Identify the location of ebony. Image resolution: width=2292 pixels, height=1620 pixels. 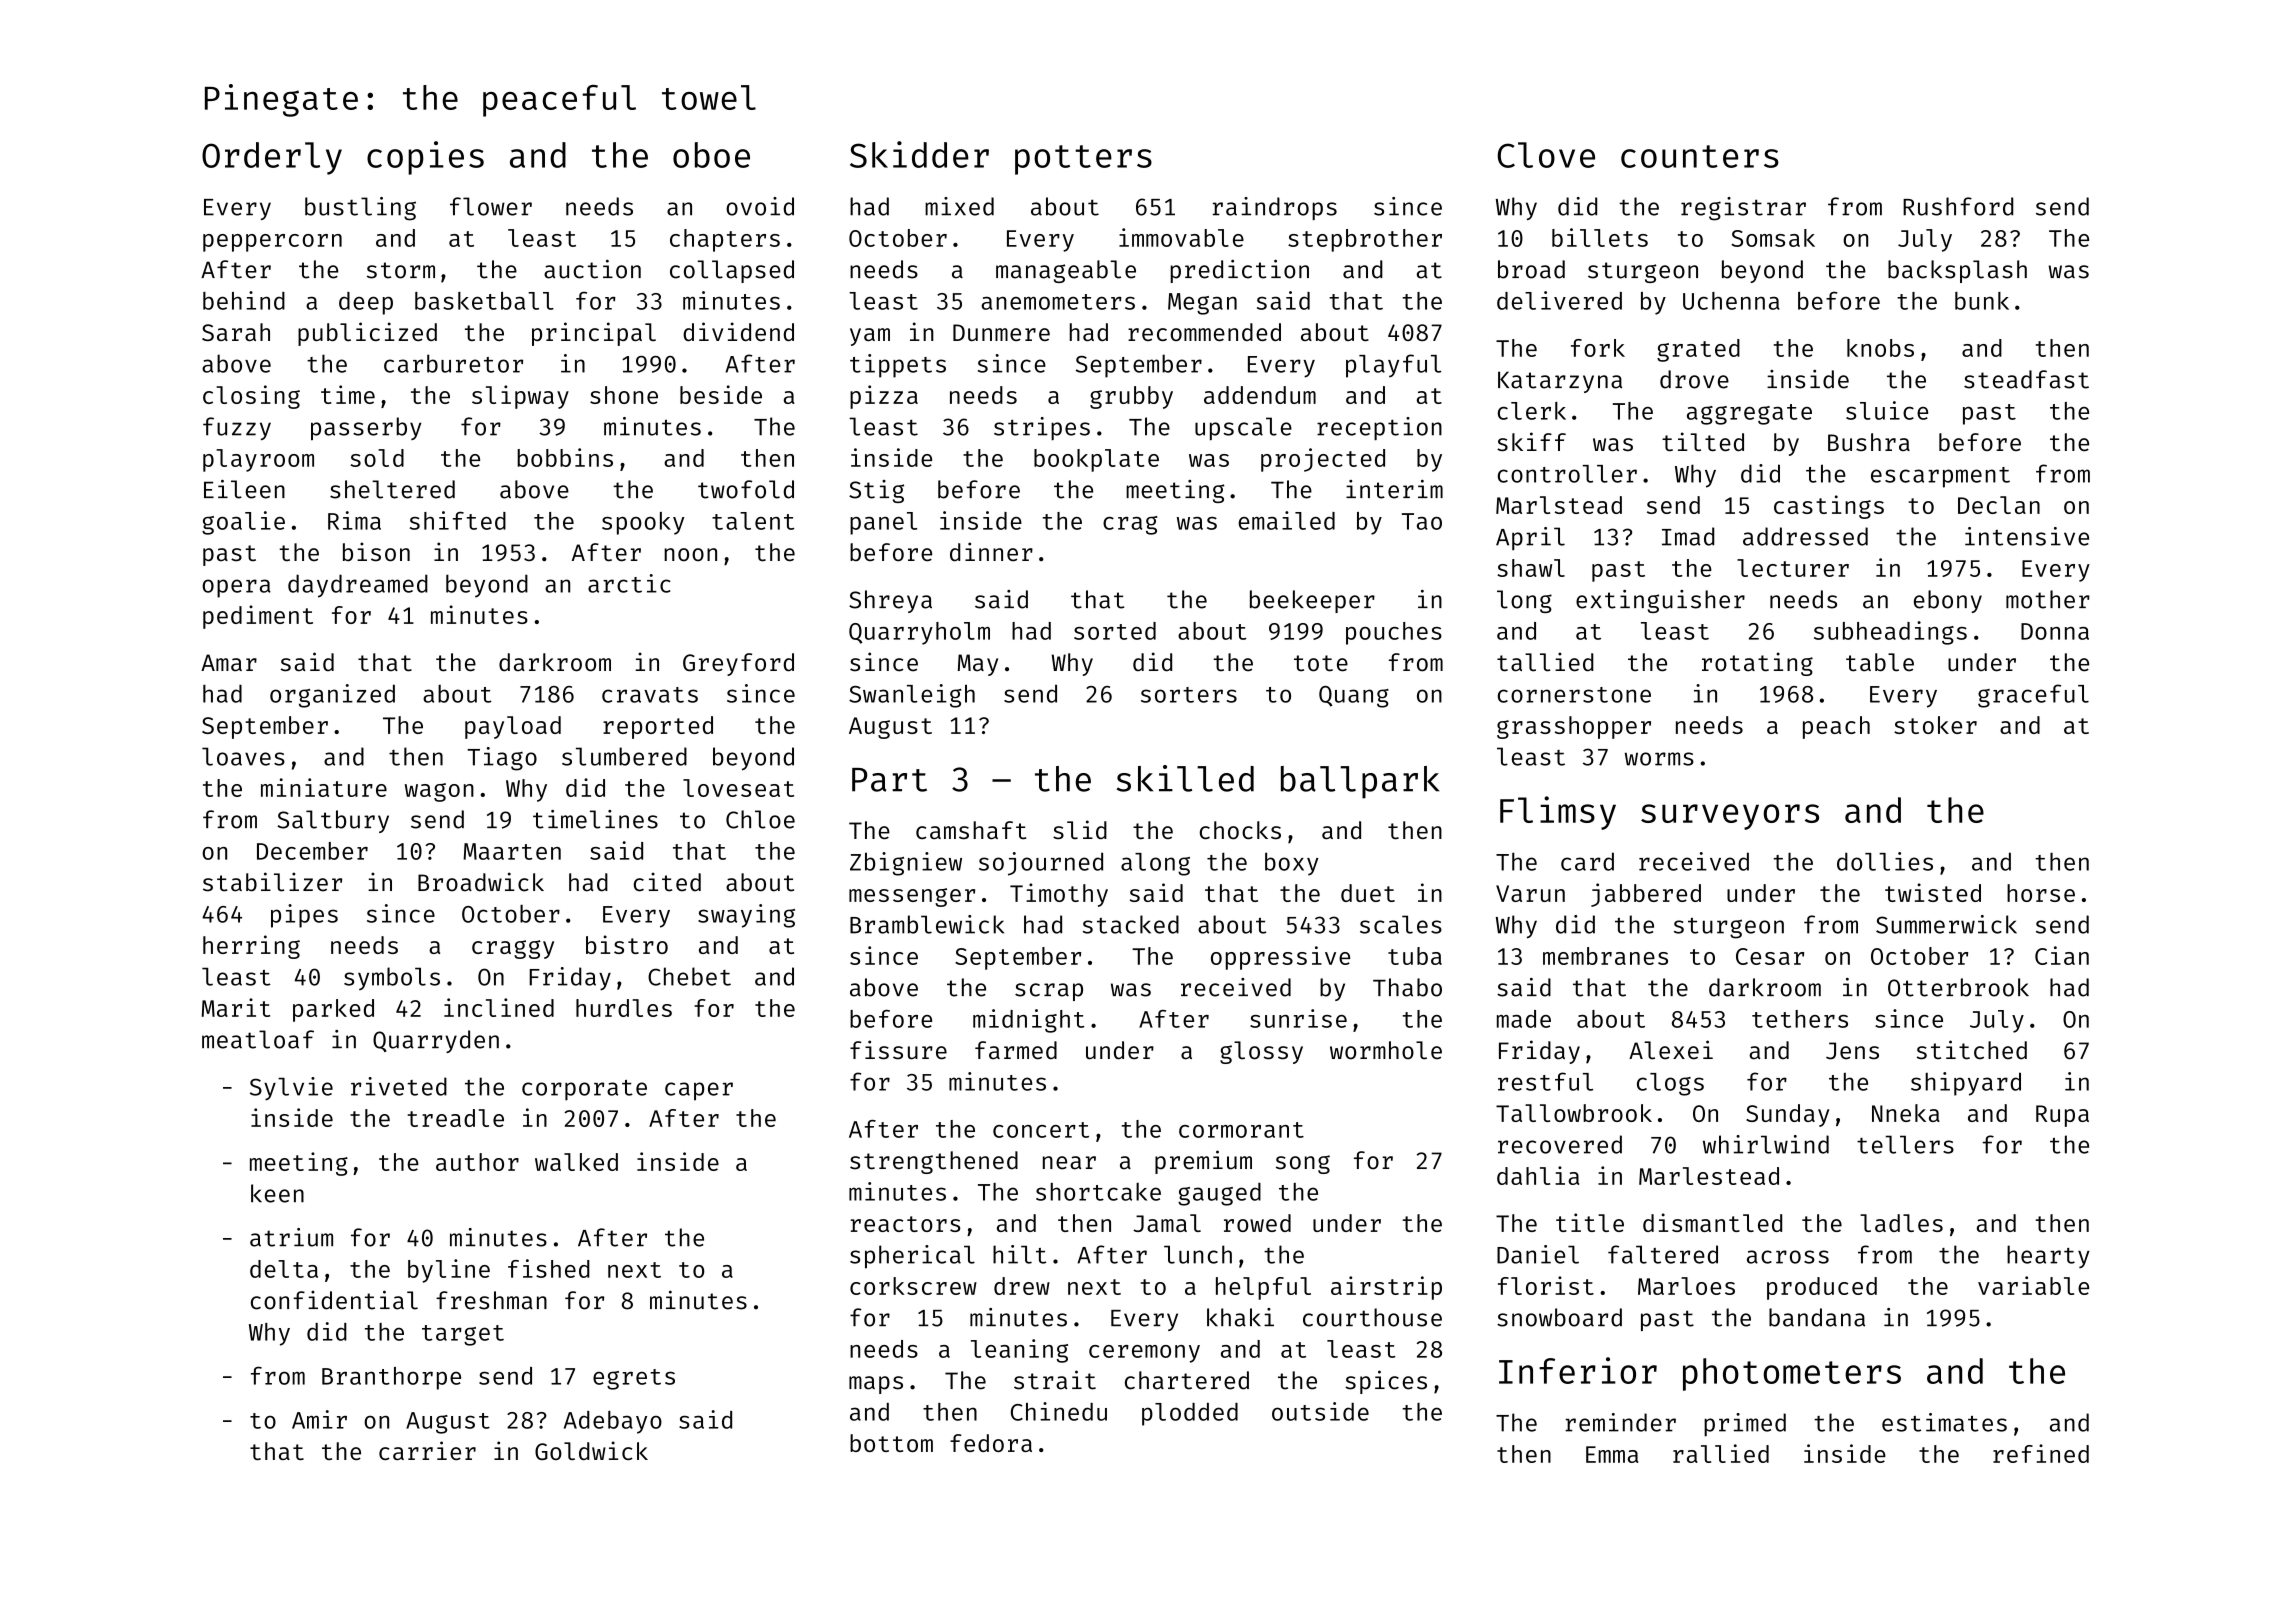
(1948, 601).
